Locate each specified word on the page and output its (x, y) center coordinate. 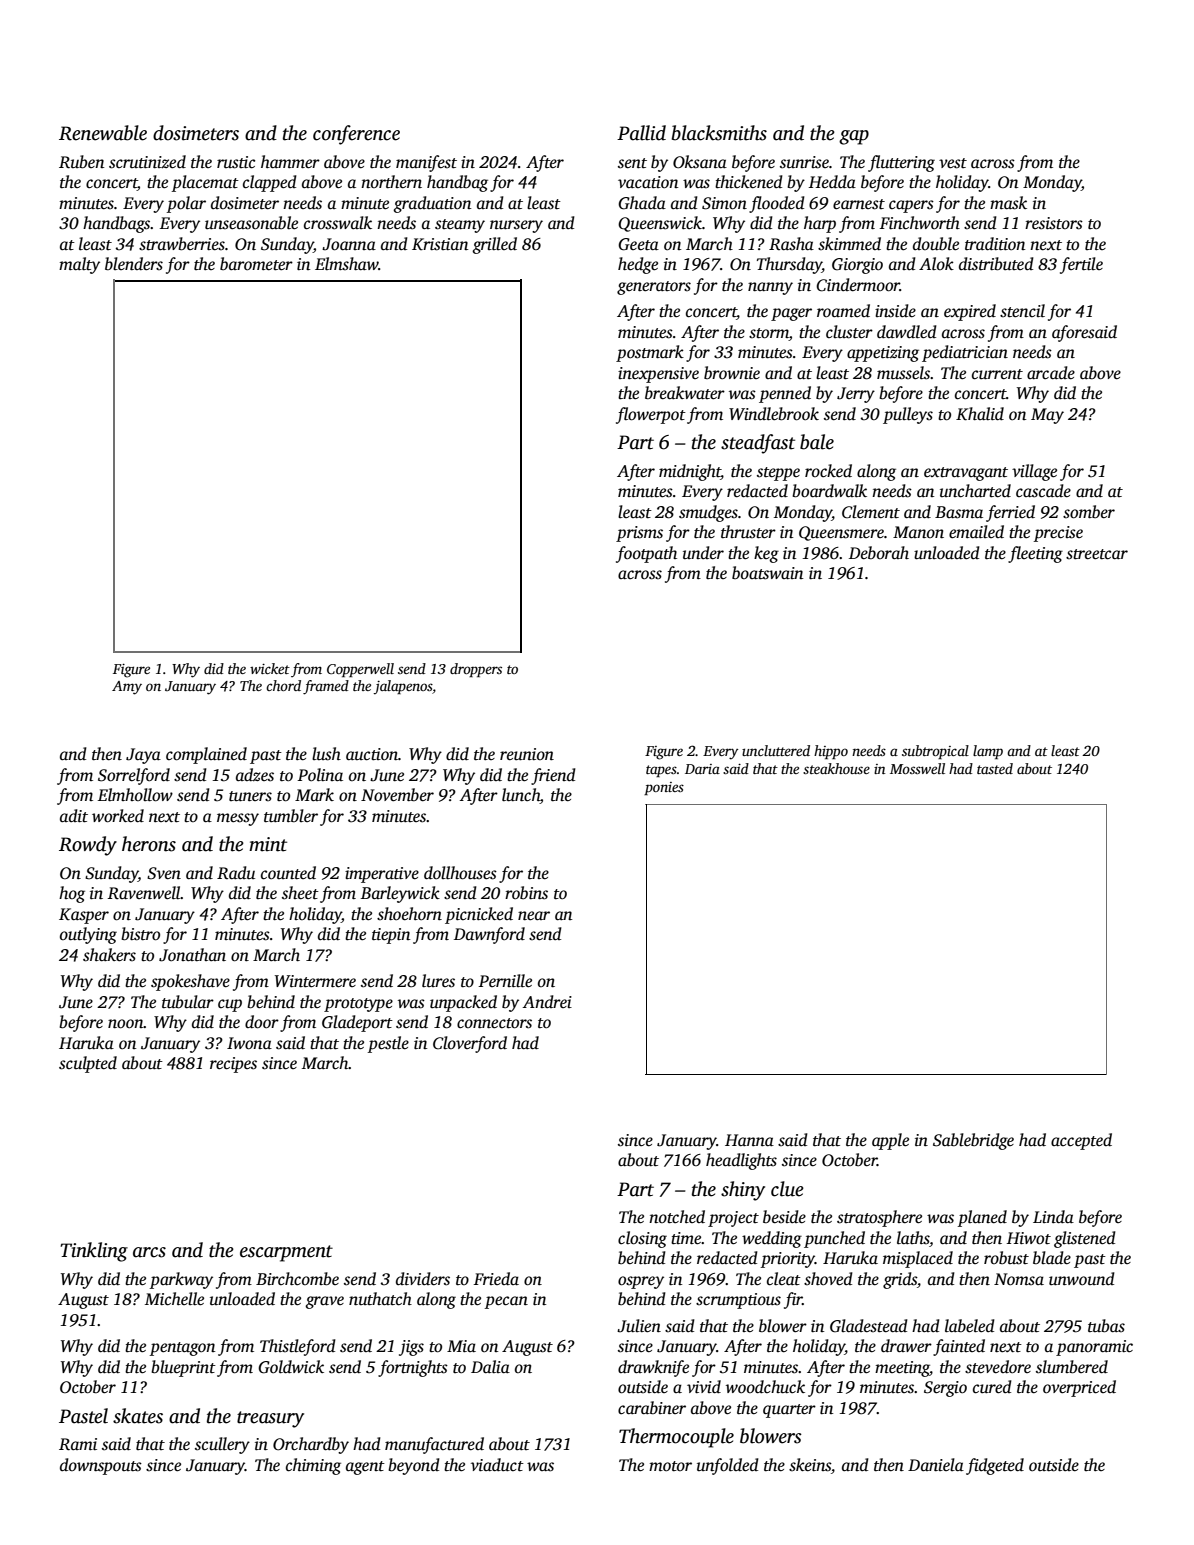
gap (854, 137)
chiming (313, 1466)
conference (356, 135)
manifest (426, 163)
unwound (1082, 1279)
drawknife (653, 1368)
